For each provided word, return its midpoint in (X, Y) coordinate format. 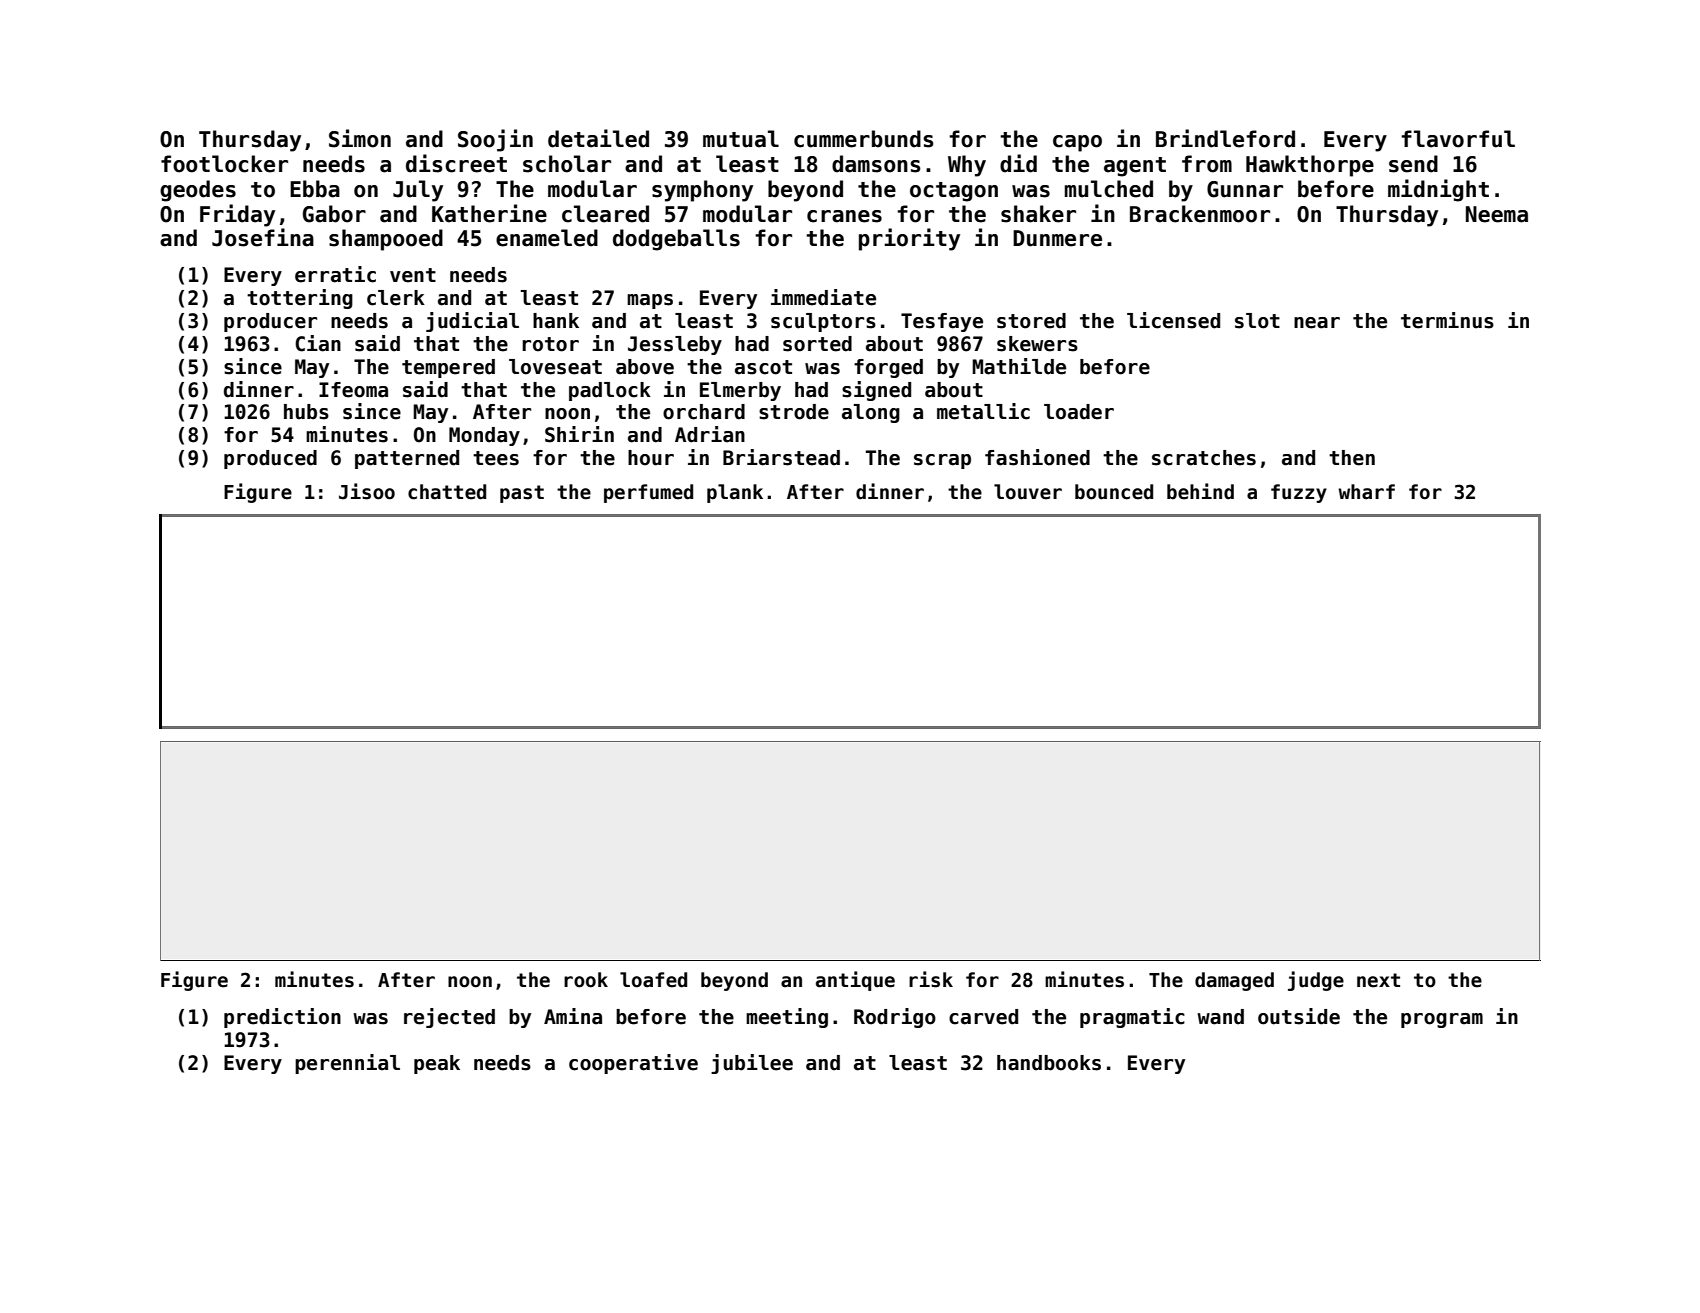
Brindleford (1225, 138)
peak (437, 1064)
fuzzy (1299, 493)
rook (586, 980)
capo (1077, 143)
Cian (318, 343)
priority (909, 239)
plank (735, 493)
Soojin (495, 140)
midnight (1438, 190)
